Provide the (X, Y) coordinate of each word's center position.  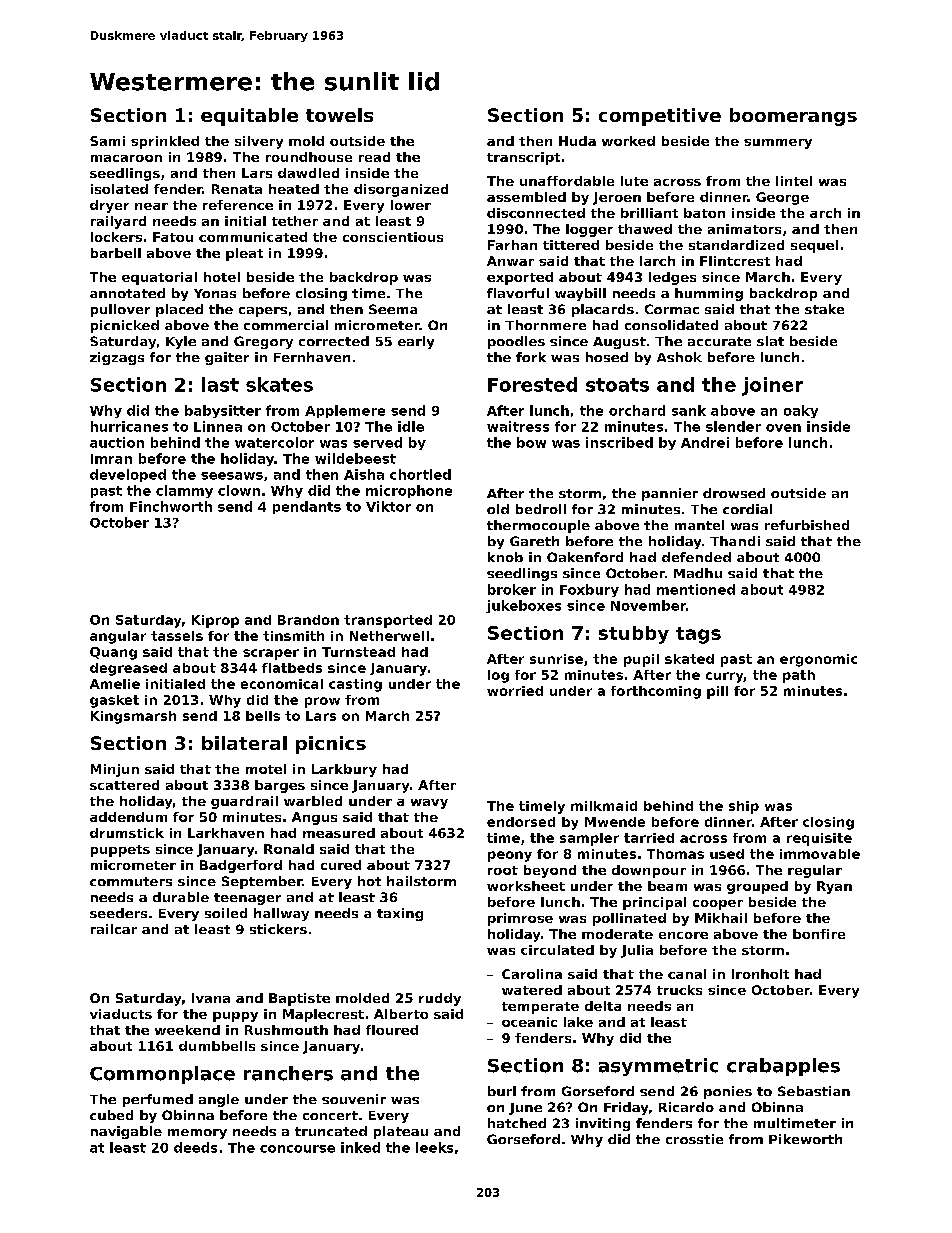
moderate (617, 934)
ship (744, 807)
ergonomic (818, 660)
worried (515, 691)
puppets (120, 851)
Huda (577, 141)
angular (118, 637)
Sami (107, 141)
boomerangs (793, 117)
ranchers (288, 1073)
